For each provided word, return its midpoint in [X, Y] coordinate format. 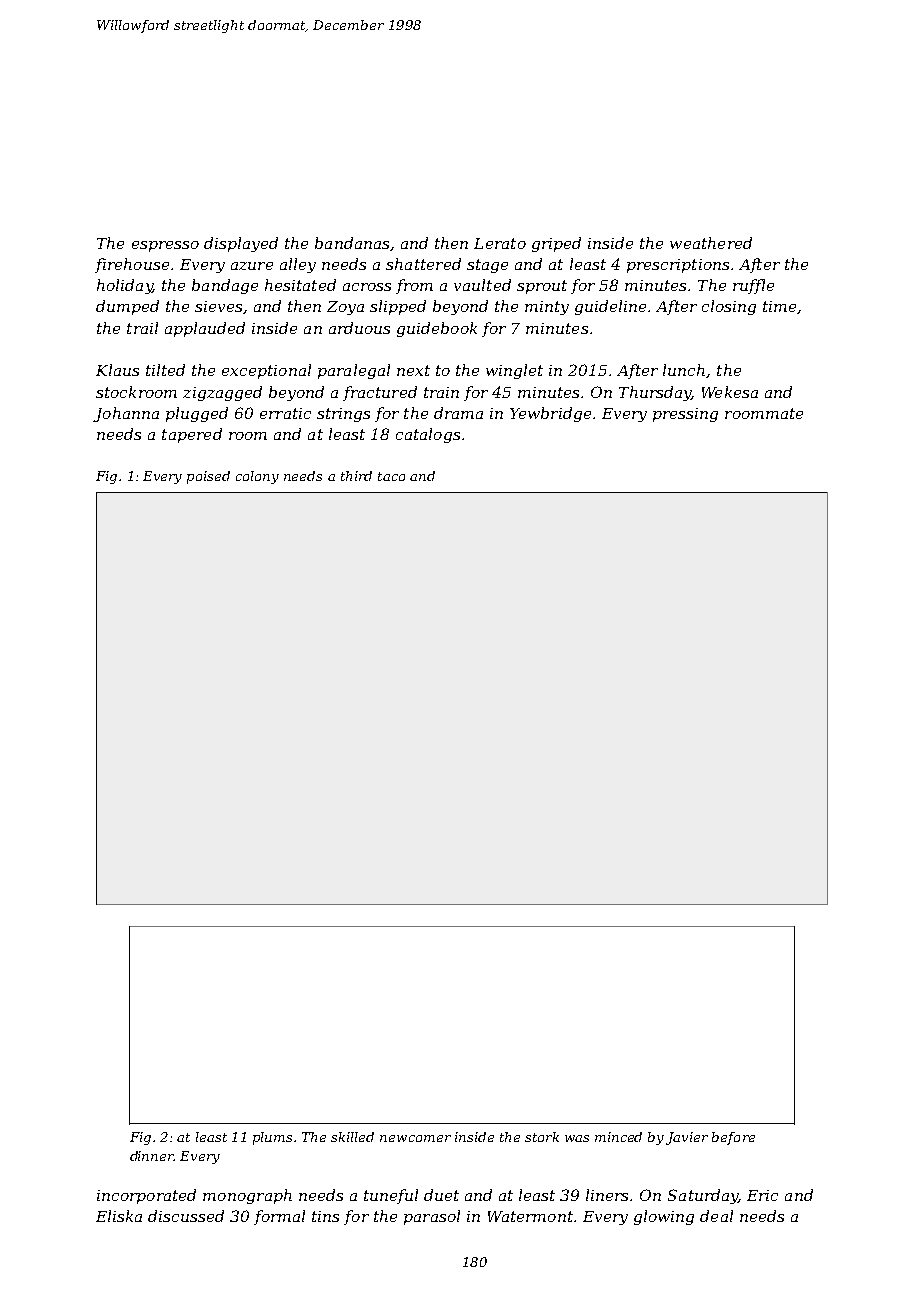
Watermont [530, 1216]
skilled [352, 1137]
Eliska [119, 1216]
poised [208, 477]
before [733, 1138]
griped [556, 244]
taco [391, 476]
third [356, 476]
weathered [711, 243]
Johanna [126, 414]
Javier [687, 1138]
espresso [165, 246]
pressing [685, 415]
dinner [152, 1156]
